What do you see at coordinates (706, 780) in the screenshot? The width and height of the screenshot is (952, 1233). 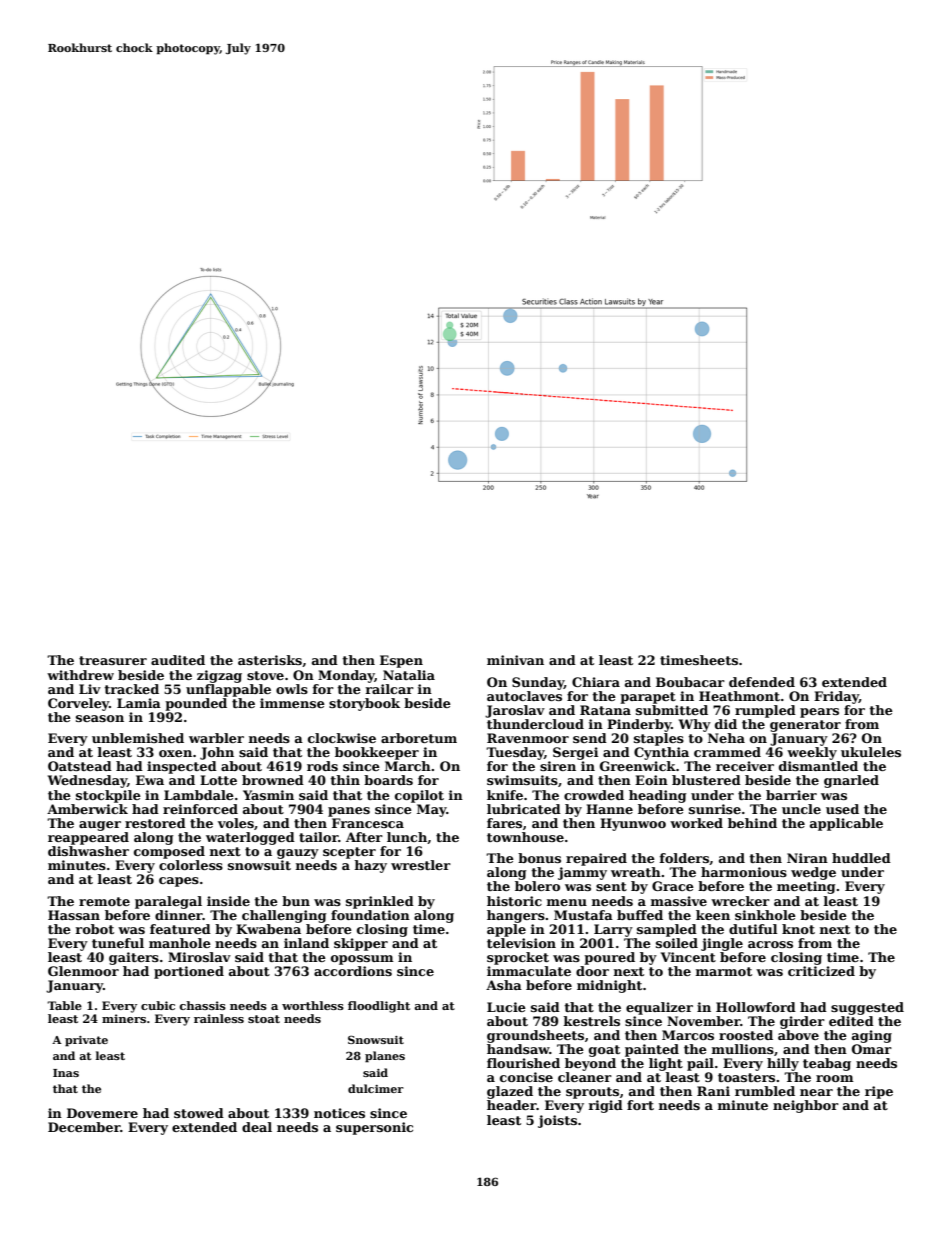 I see `blustered` at bounding box center [706, 780].
